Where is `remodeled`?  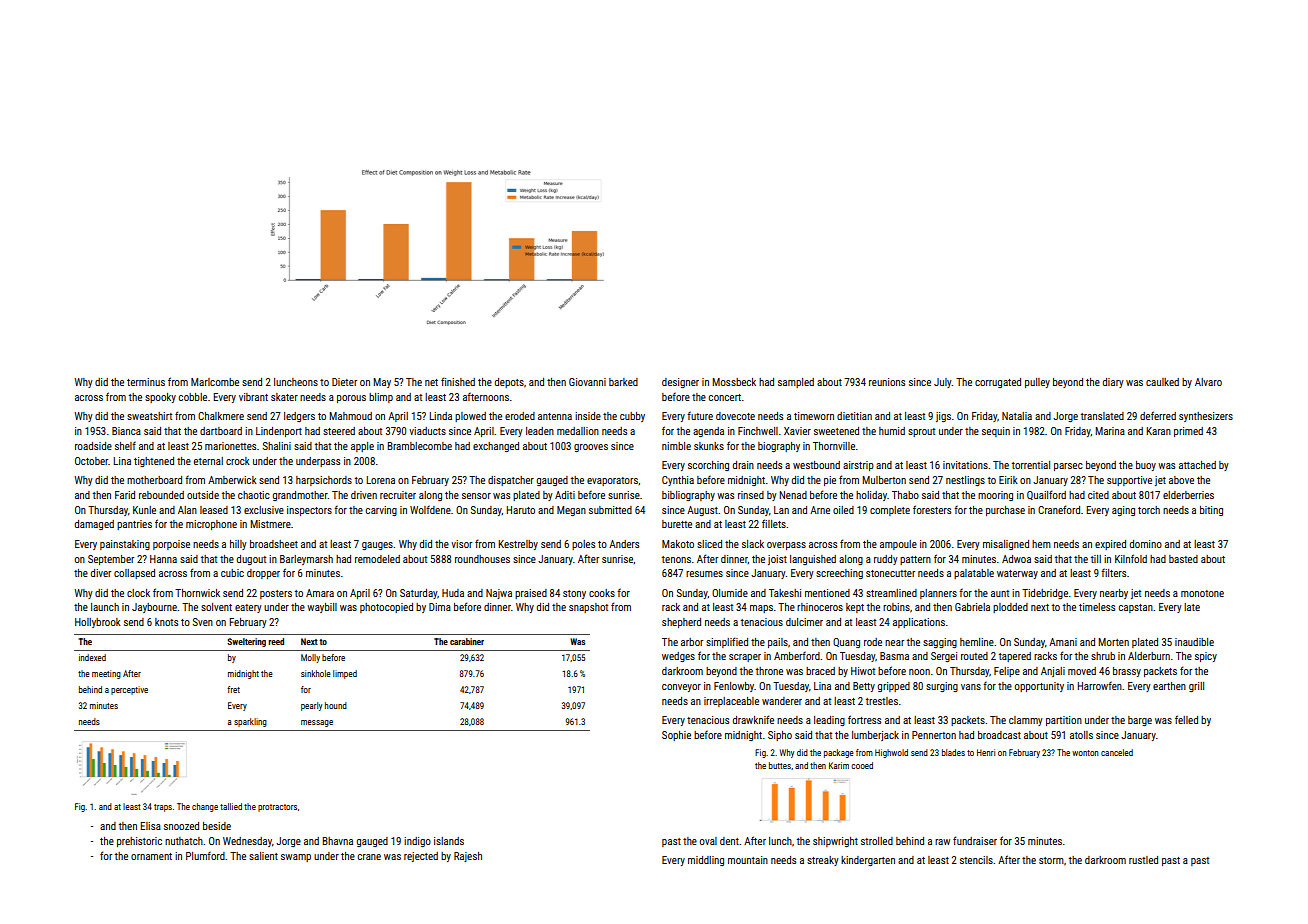
remodeled is located at coordinates (377, 559).
